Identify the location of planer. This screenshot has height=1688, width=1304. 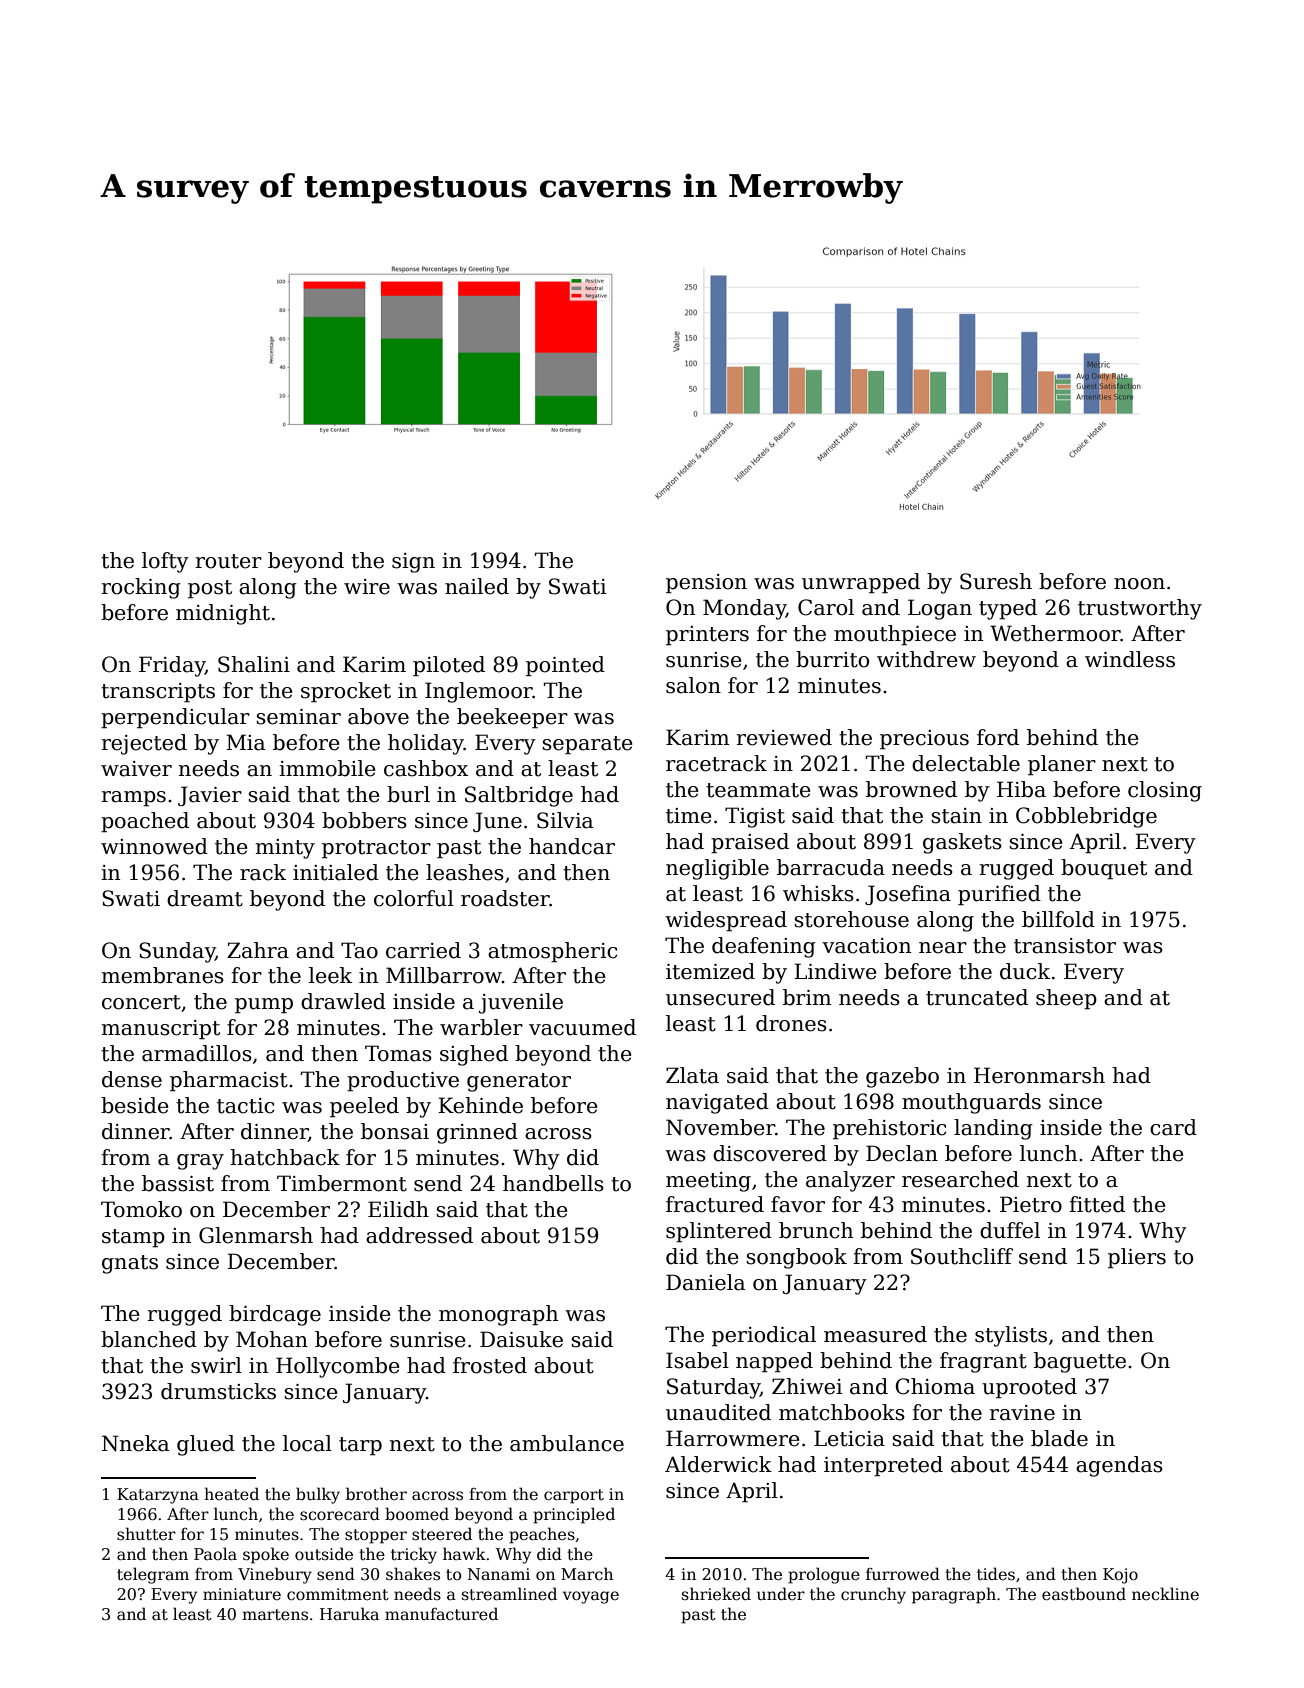
(1062, 765).
